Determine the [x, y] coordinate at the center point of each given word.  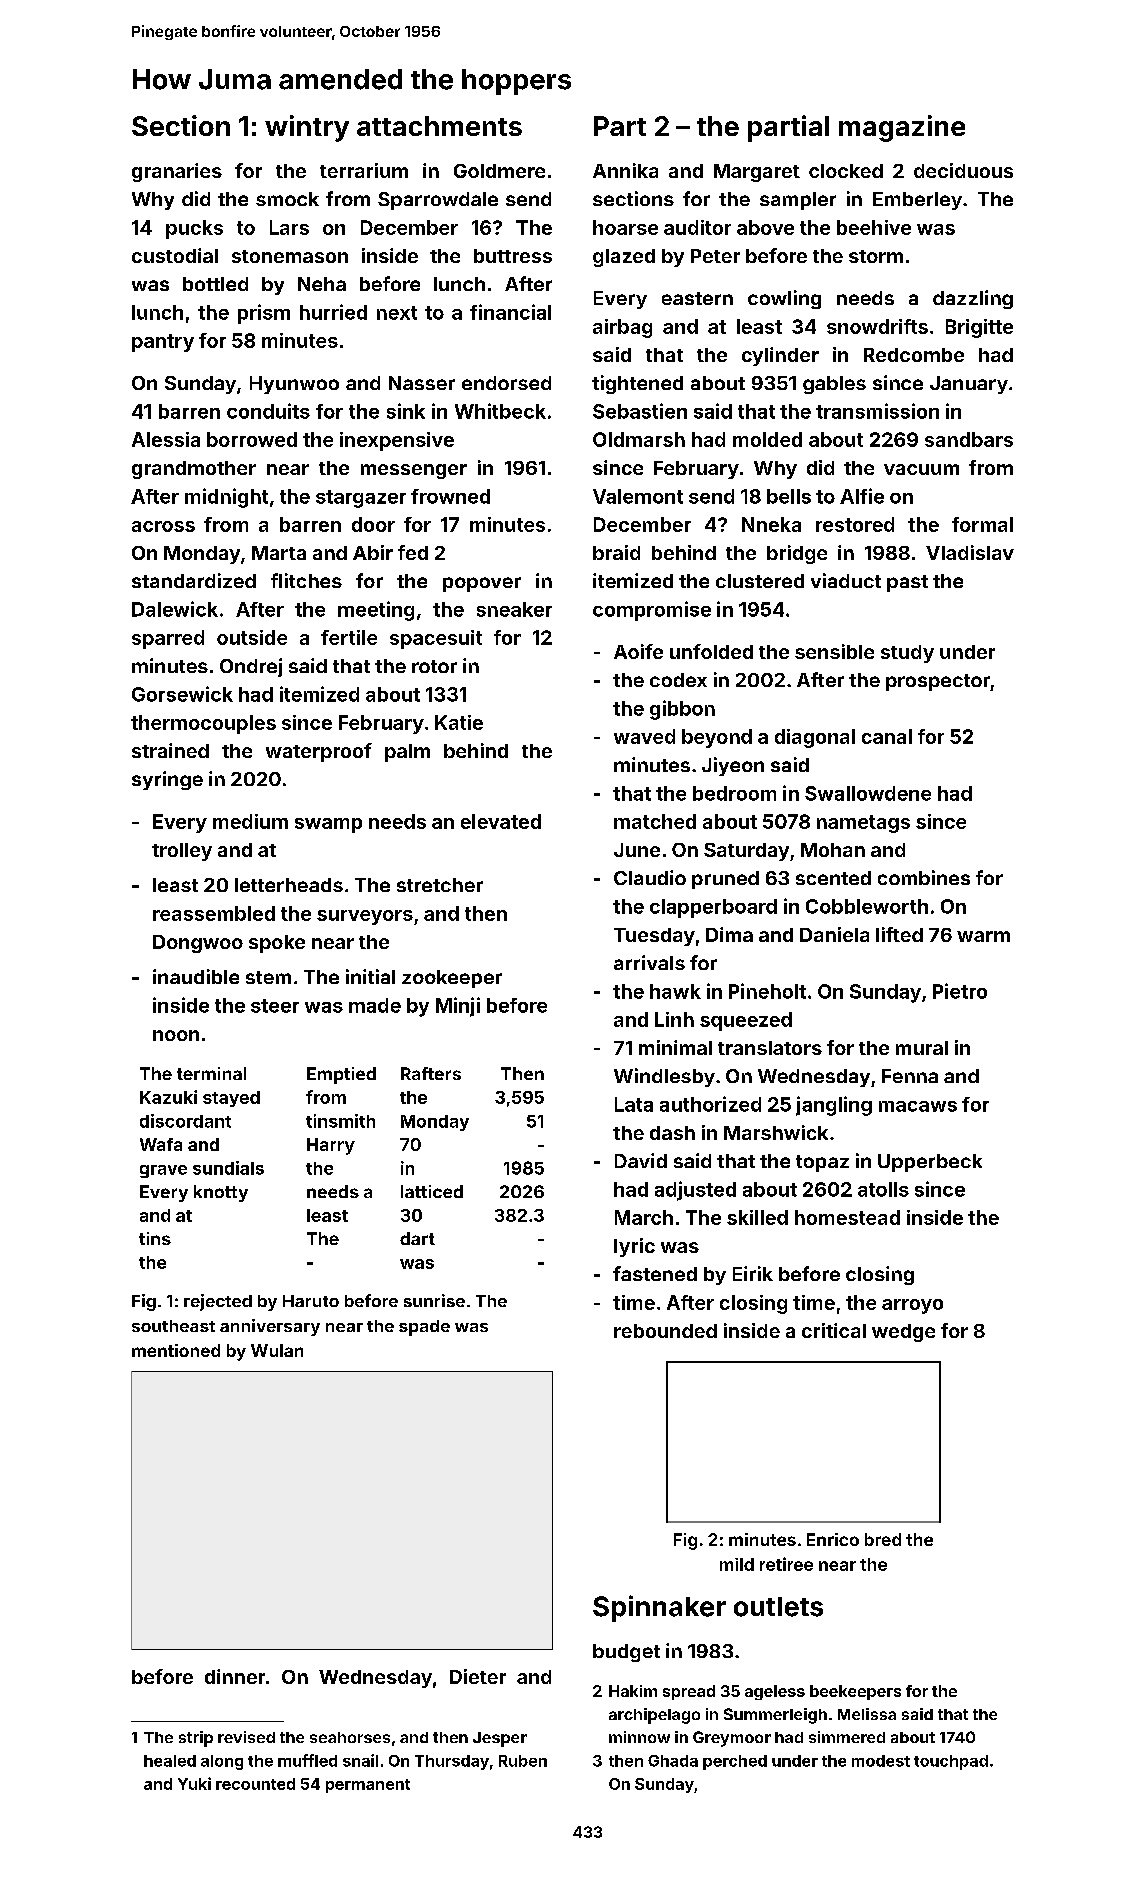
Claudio [650, 877]
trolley [182, 852]
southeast [173, 1326]
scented [833, 878]
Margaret [757, 173]
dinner [235, 1676]
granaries [177, 172]
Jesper [500, 1739]
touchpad [951, 1762]
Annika [625, 170]
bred [883, 1539]
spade [424, 1328]
